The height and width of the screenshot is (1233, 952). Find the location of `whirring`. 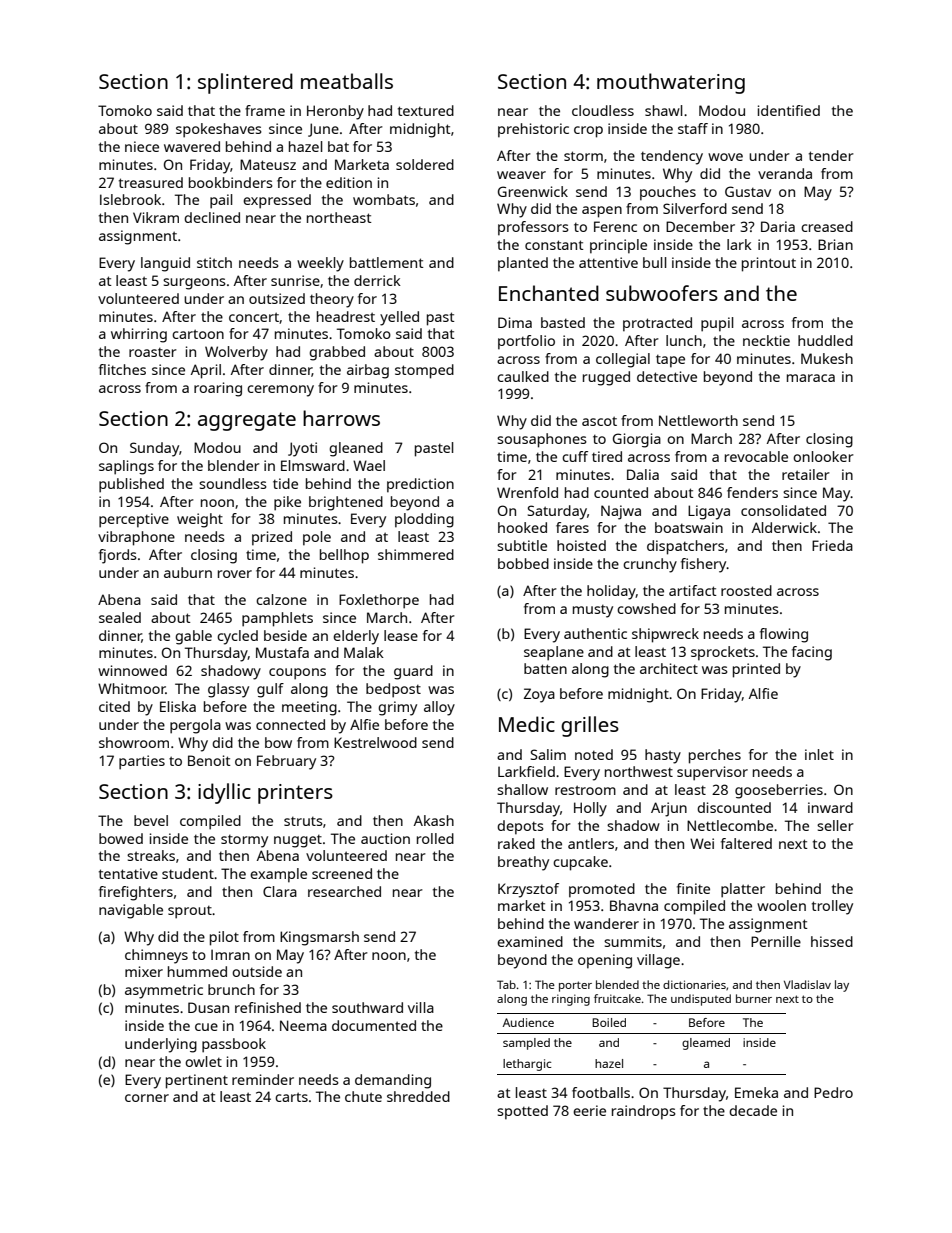

whirring is located at coordinates (139, 335).
